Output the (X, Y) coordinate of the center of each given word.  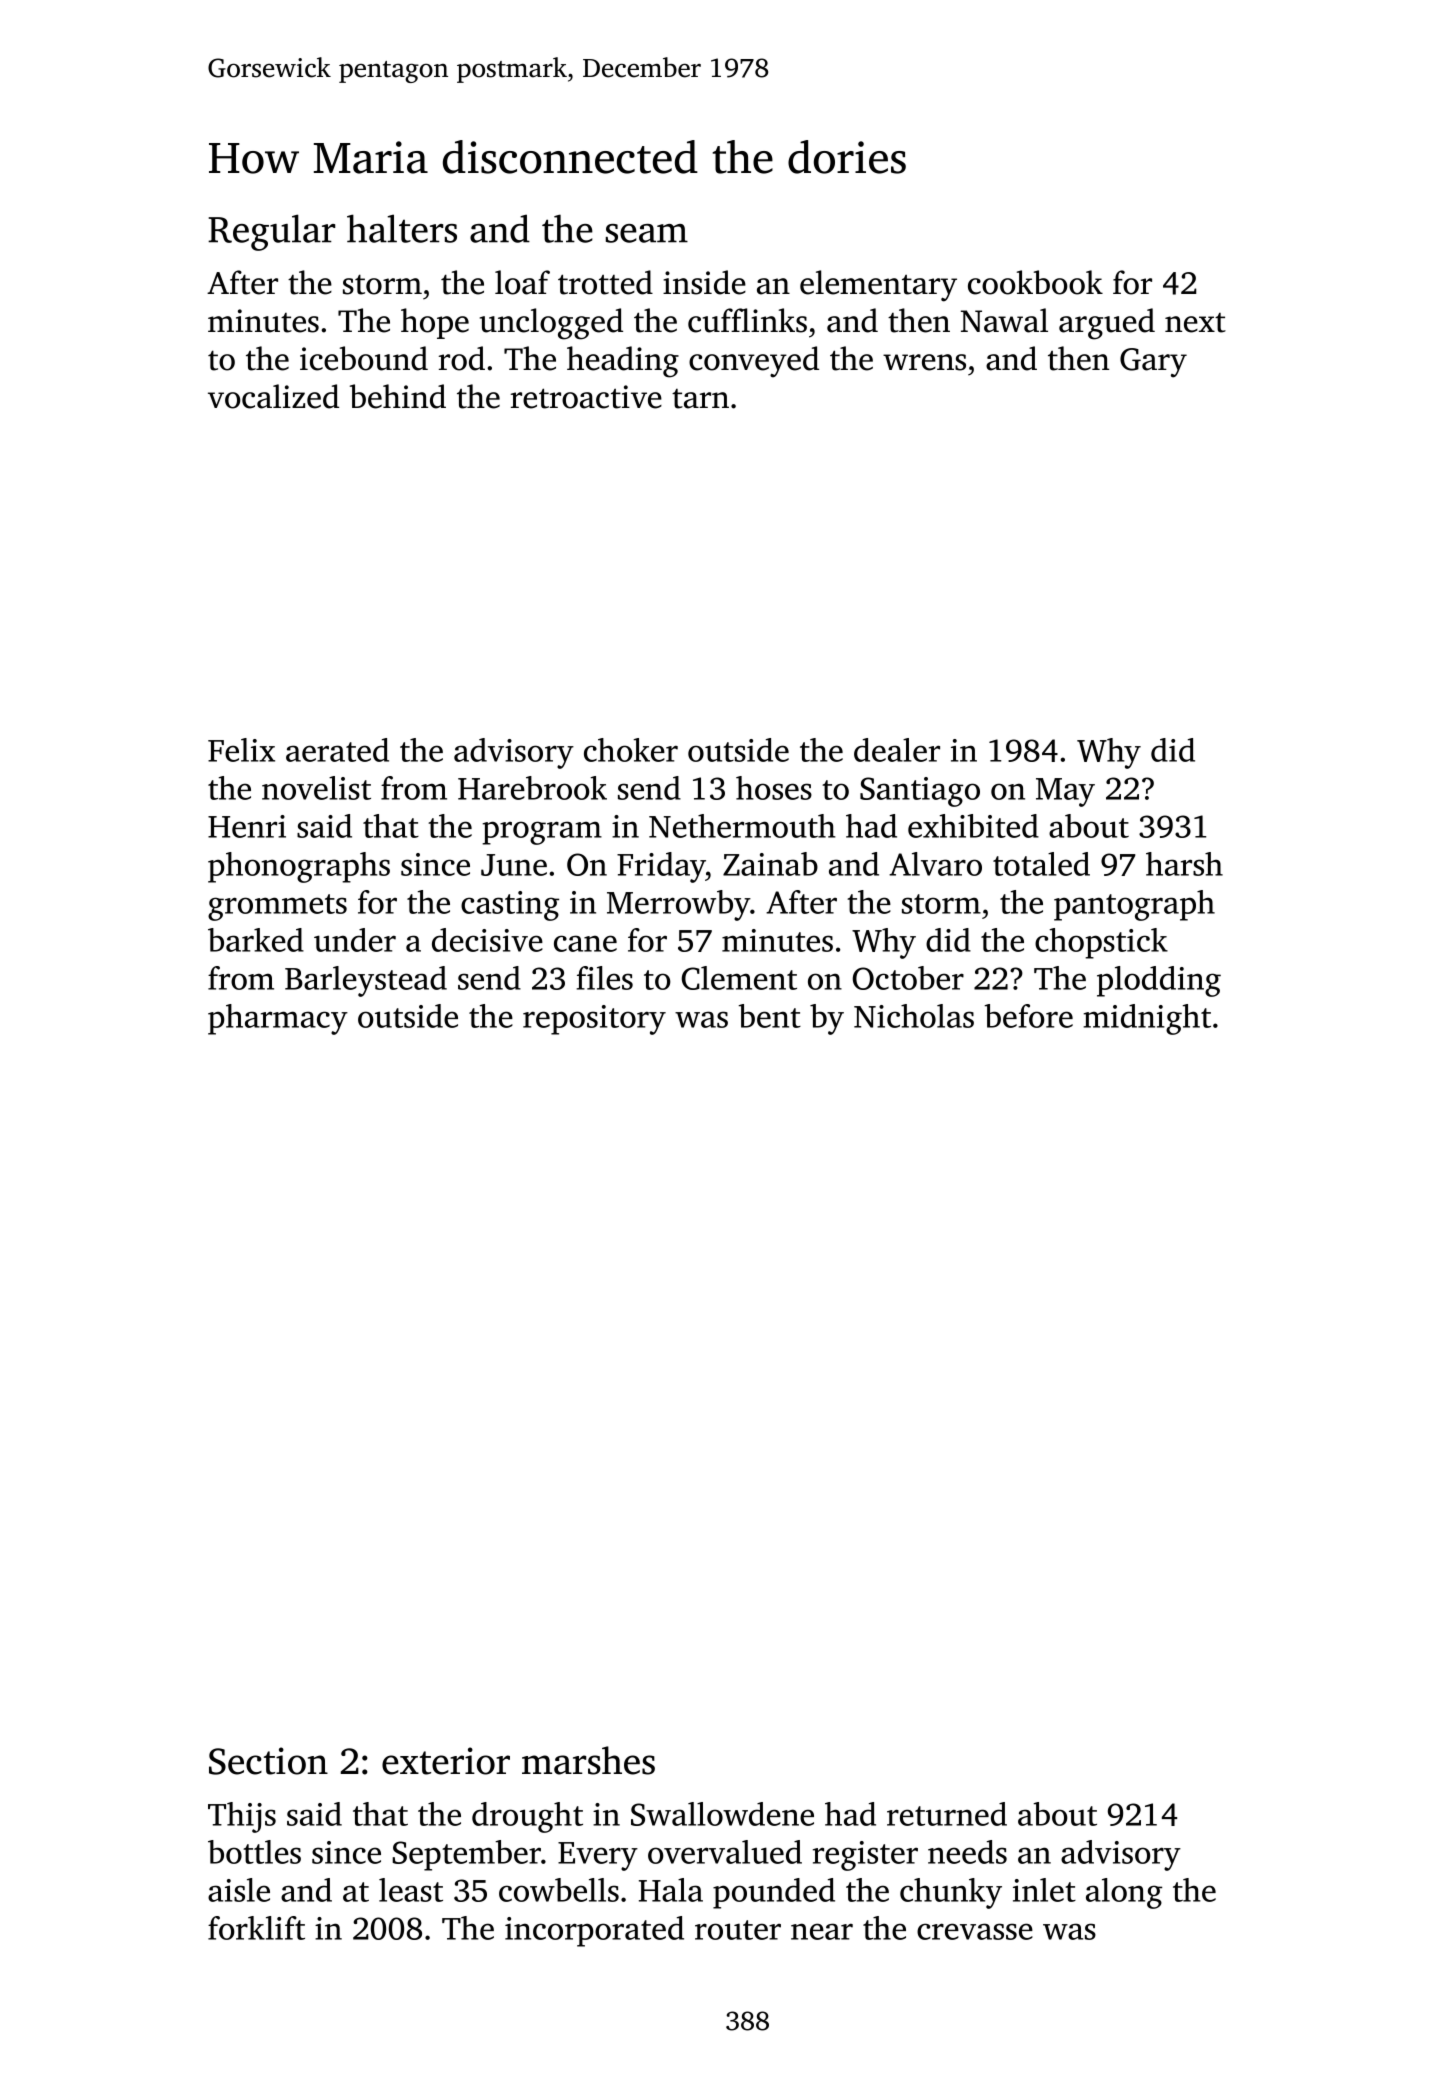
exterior (446, 1761)
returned (947, 1814)
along (1124, 1893)
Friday (661, 867)
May (1065, 792)
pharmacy (278, 1019)
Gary (1153, 363)
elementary (878, 286)
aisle (239, 1890)
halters (402, 228)
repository (594, 1020)
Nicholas (914, 1016)
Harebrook (532, 788)
